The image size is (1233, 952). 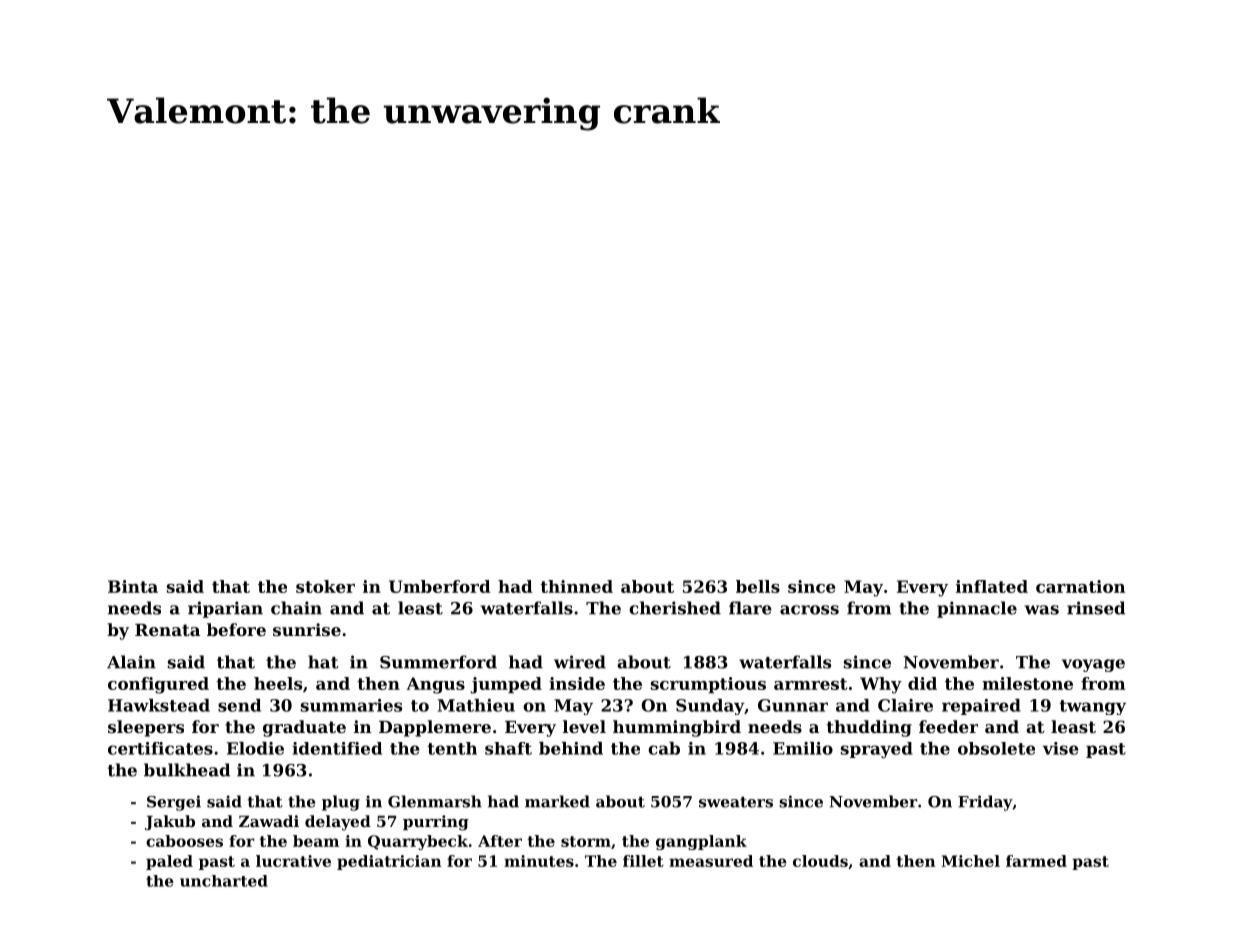 I want to click on beam, so click(x=316, y=841).
